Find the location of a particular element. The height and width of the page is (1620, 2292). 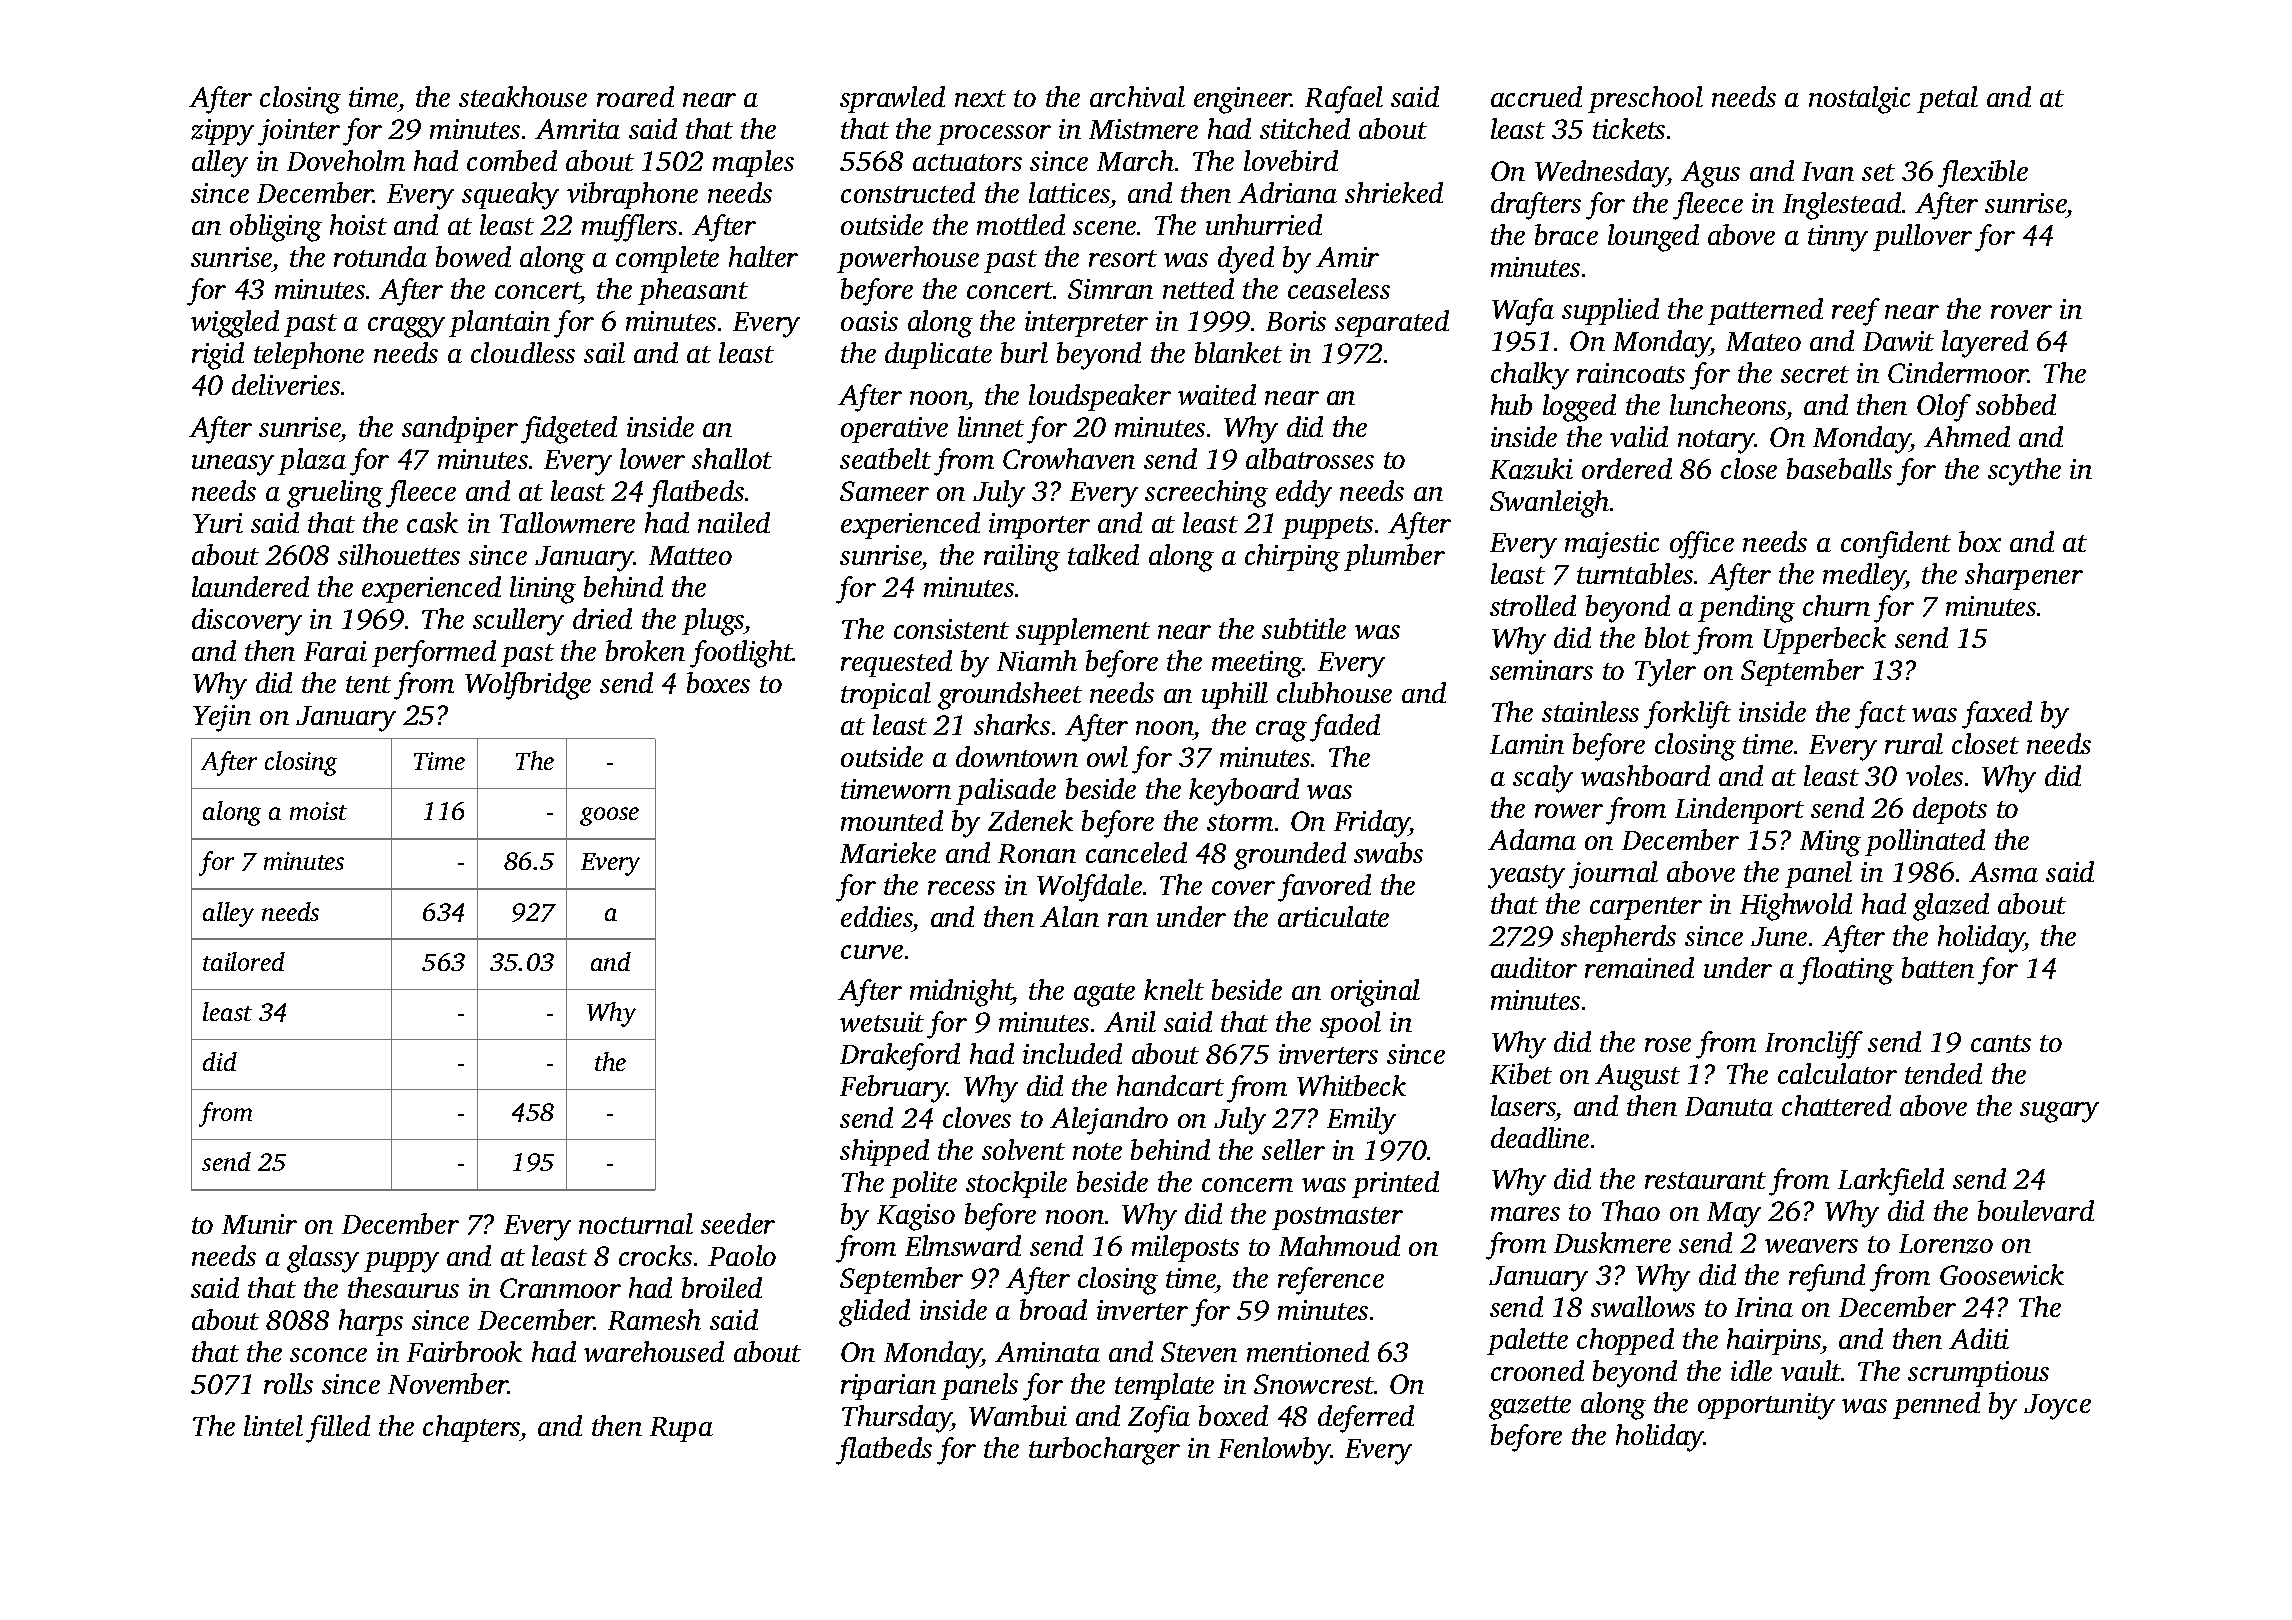

complete is located at coordinates (667, 259).
